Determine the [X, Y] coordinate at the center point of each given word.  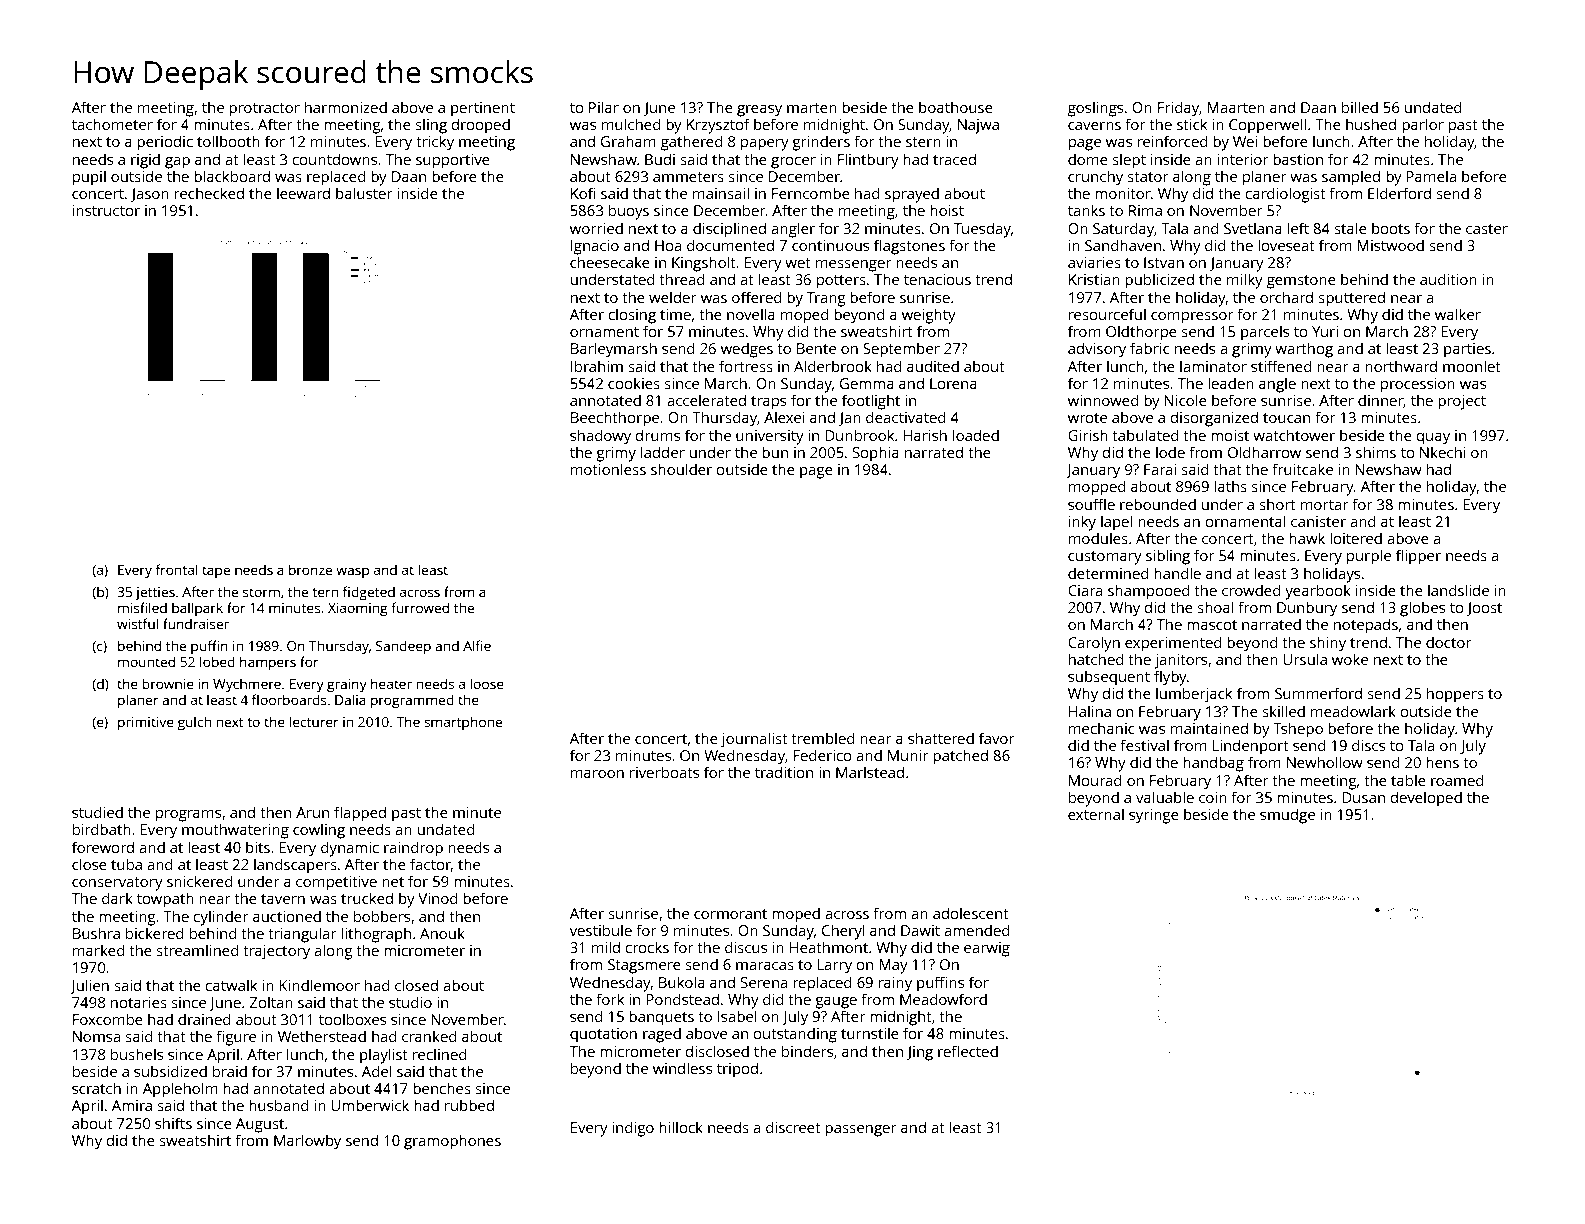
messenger [854, 266]
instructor [106, 210]
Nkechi [1443, 452]
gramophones [452, 1142]
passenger [861, 1131]
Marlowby [307, 1142]
